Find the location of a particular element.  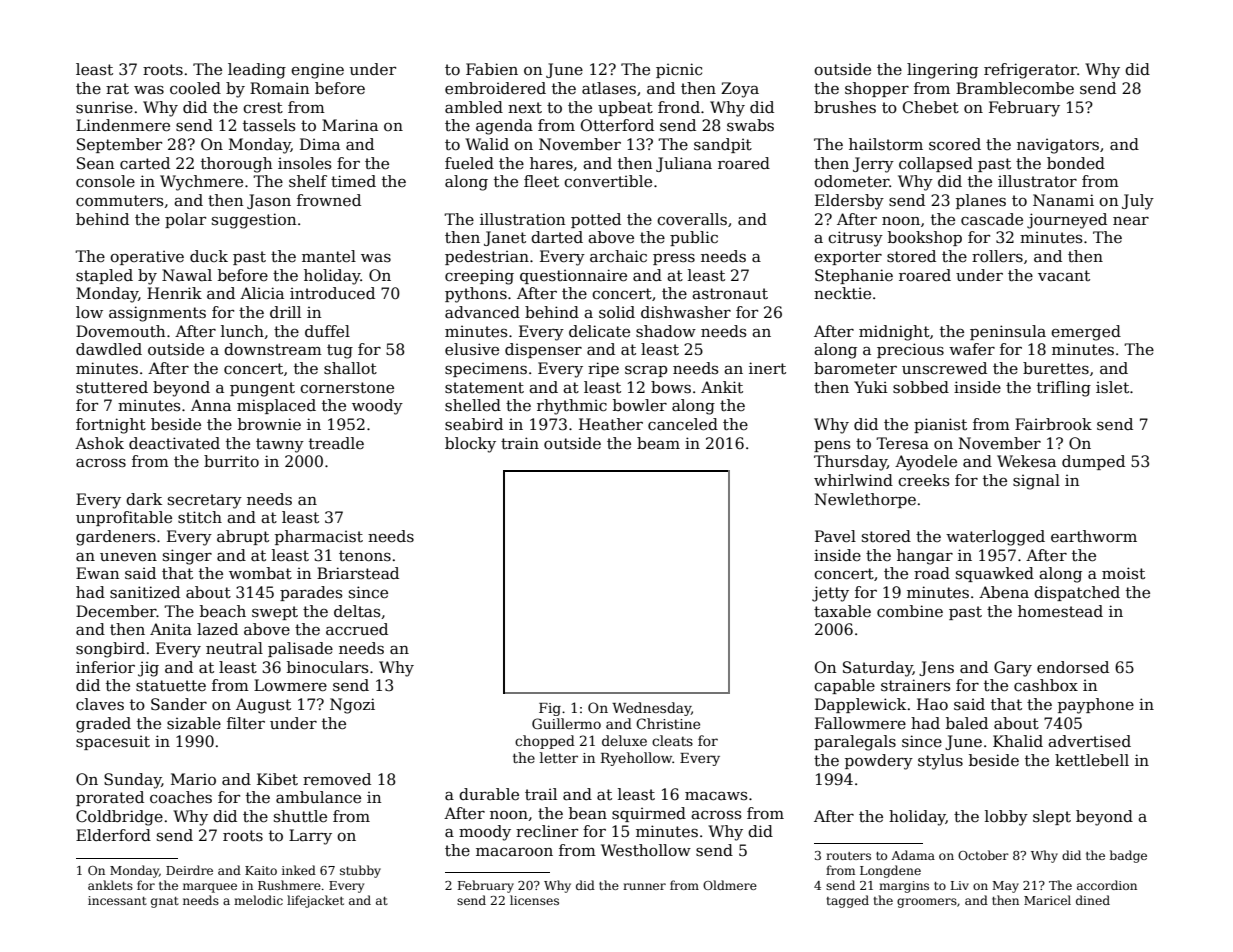

jetty is located at coordinates (830, 594).
